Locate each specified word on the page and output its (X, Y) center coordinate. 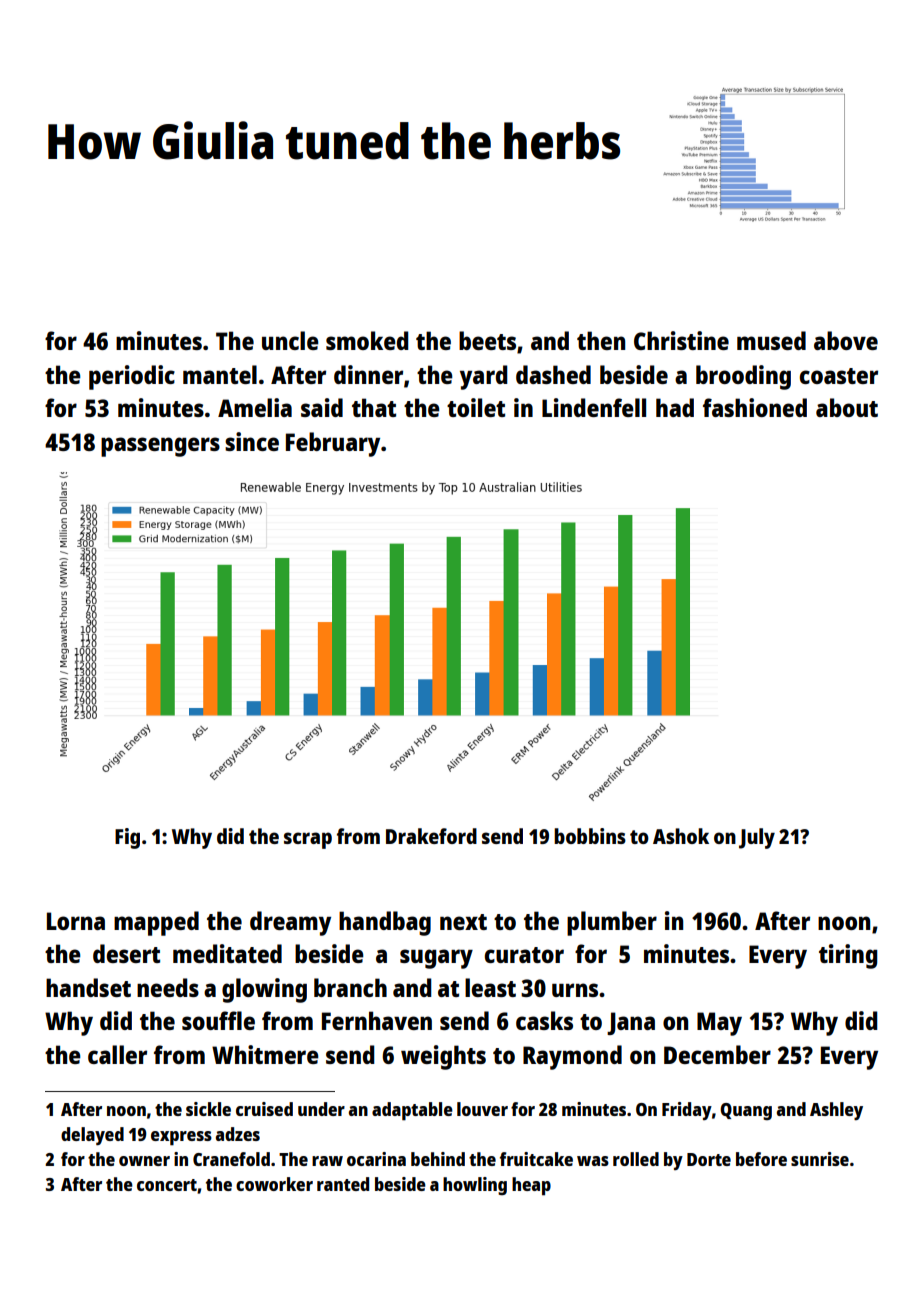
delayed (92, 1136)
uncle (290, 340)
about (847, 407)
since (252, 441)
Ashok (681, 836)
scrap (308, 840)
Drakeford (431, 836)
